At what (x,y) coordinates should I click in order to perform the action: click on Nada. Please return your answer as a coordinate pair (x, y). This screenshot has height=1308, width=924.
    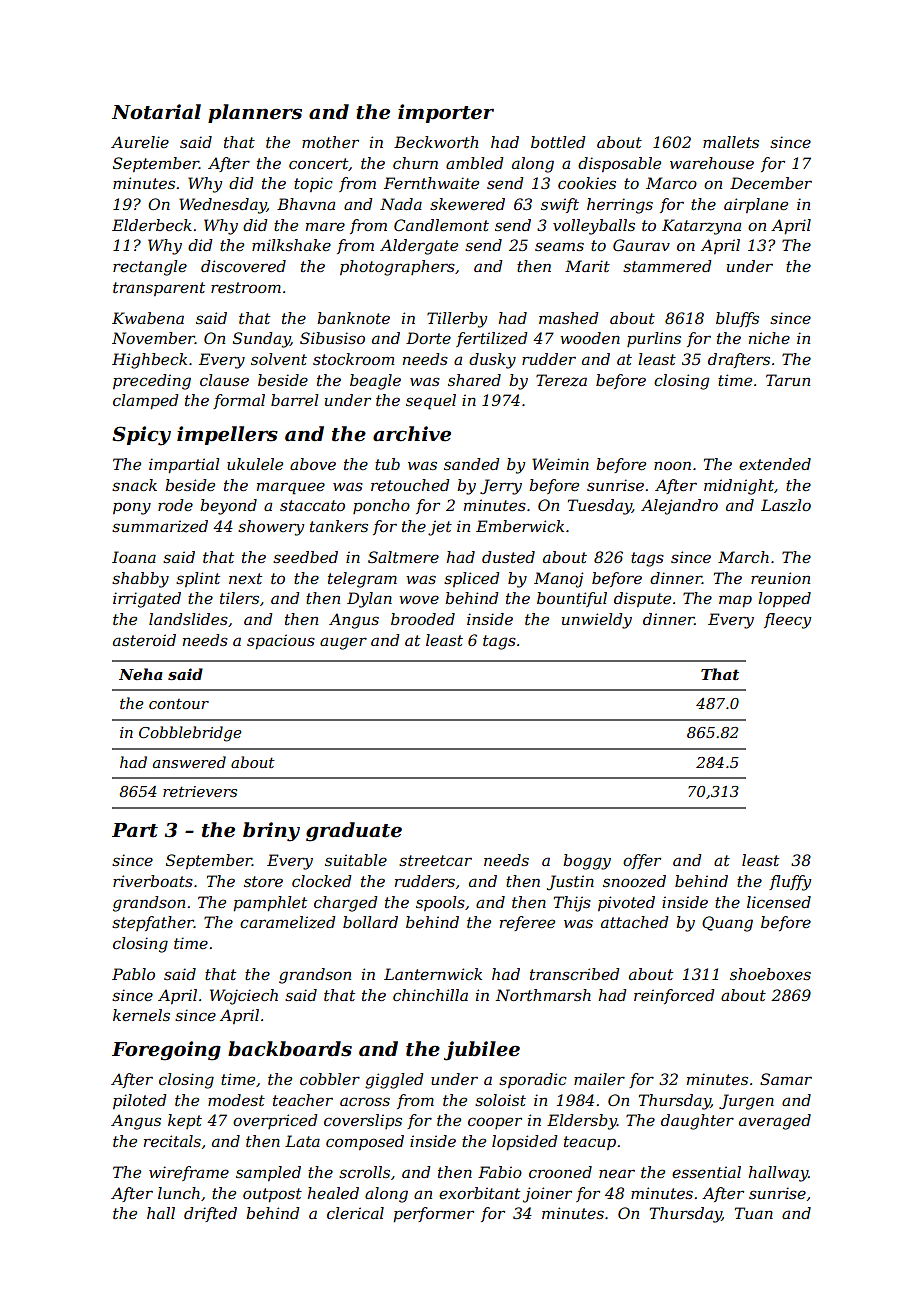
    Looking at the image, I should click on (401, 204).
